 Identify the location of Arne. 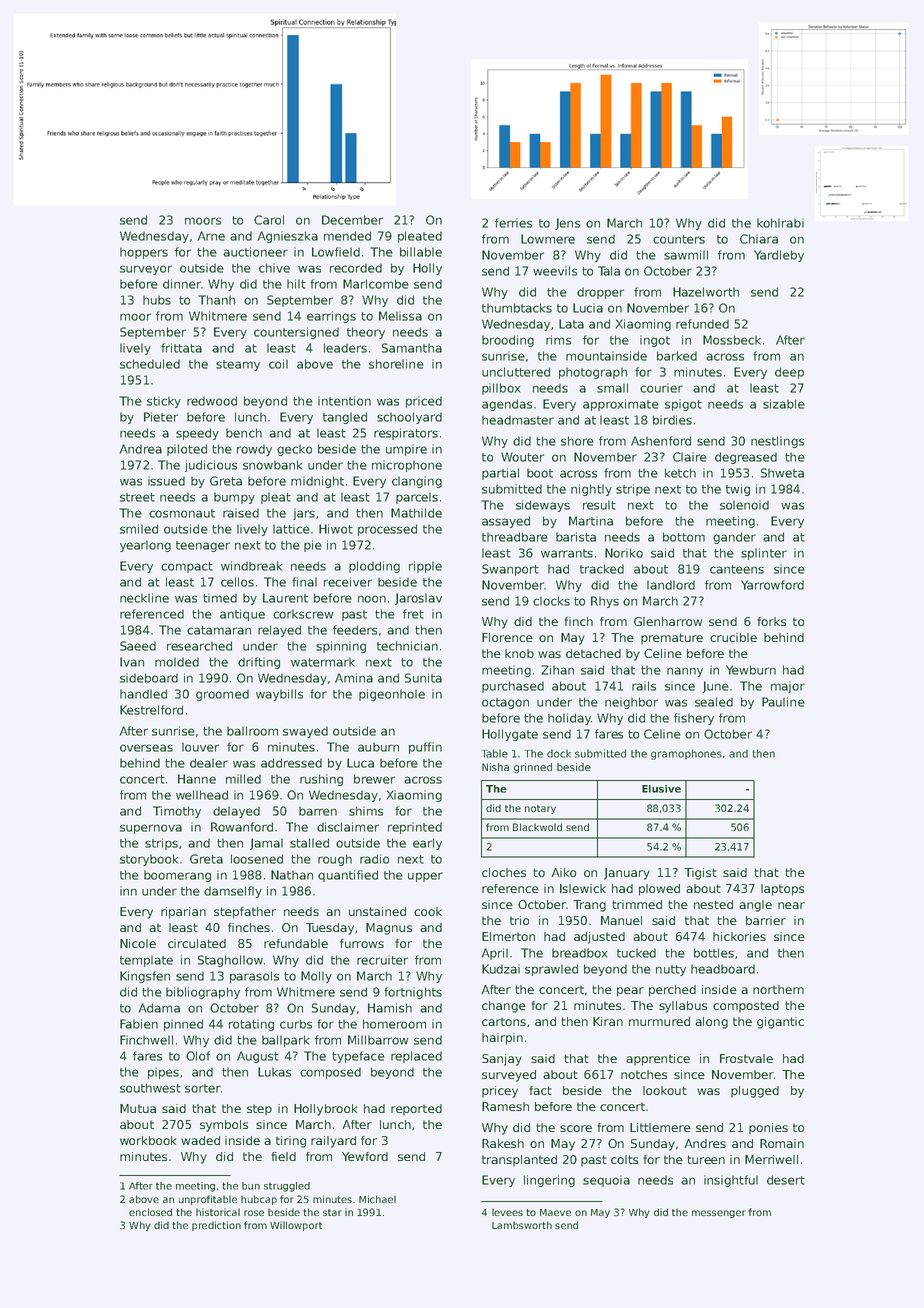
(211, 236).
